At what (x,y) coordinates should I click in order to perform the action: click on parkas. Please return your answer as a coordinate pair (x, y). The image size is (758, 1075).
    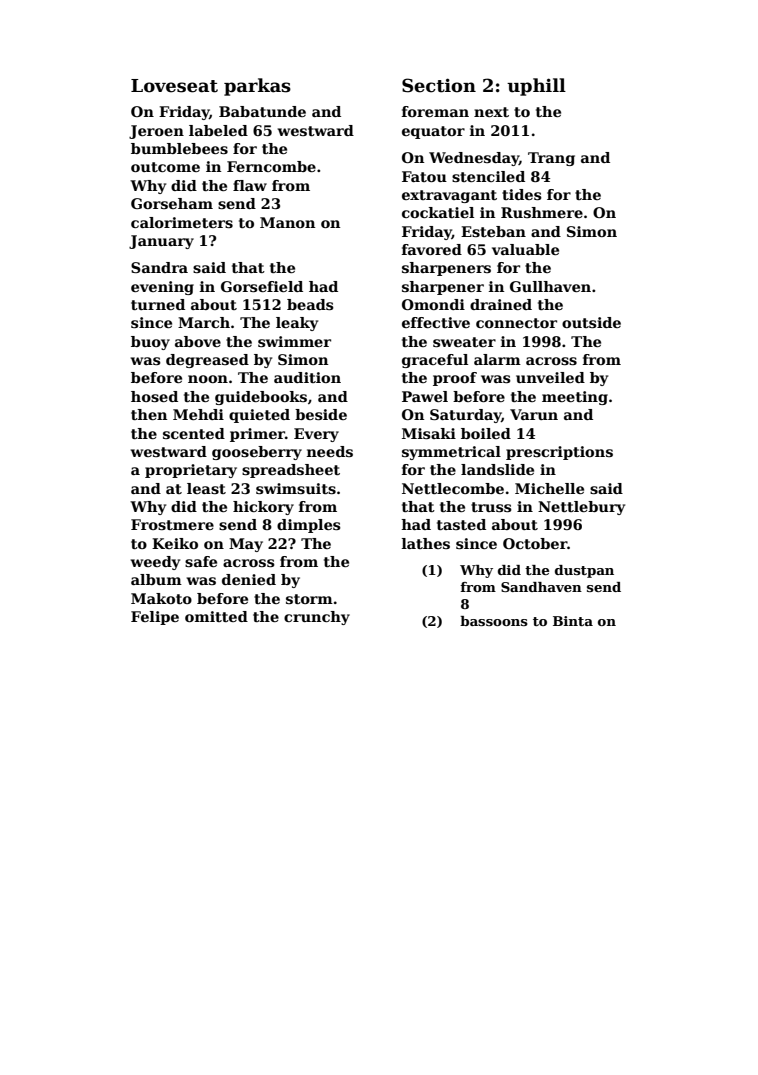
    Looking at the image, I should click on (257, 87).
